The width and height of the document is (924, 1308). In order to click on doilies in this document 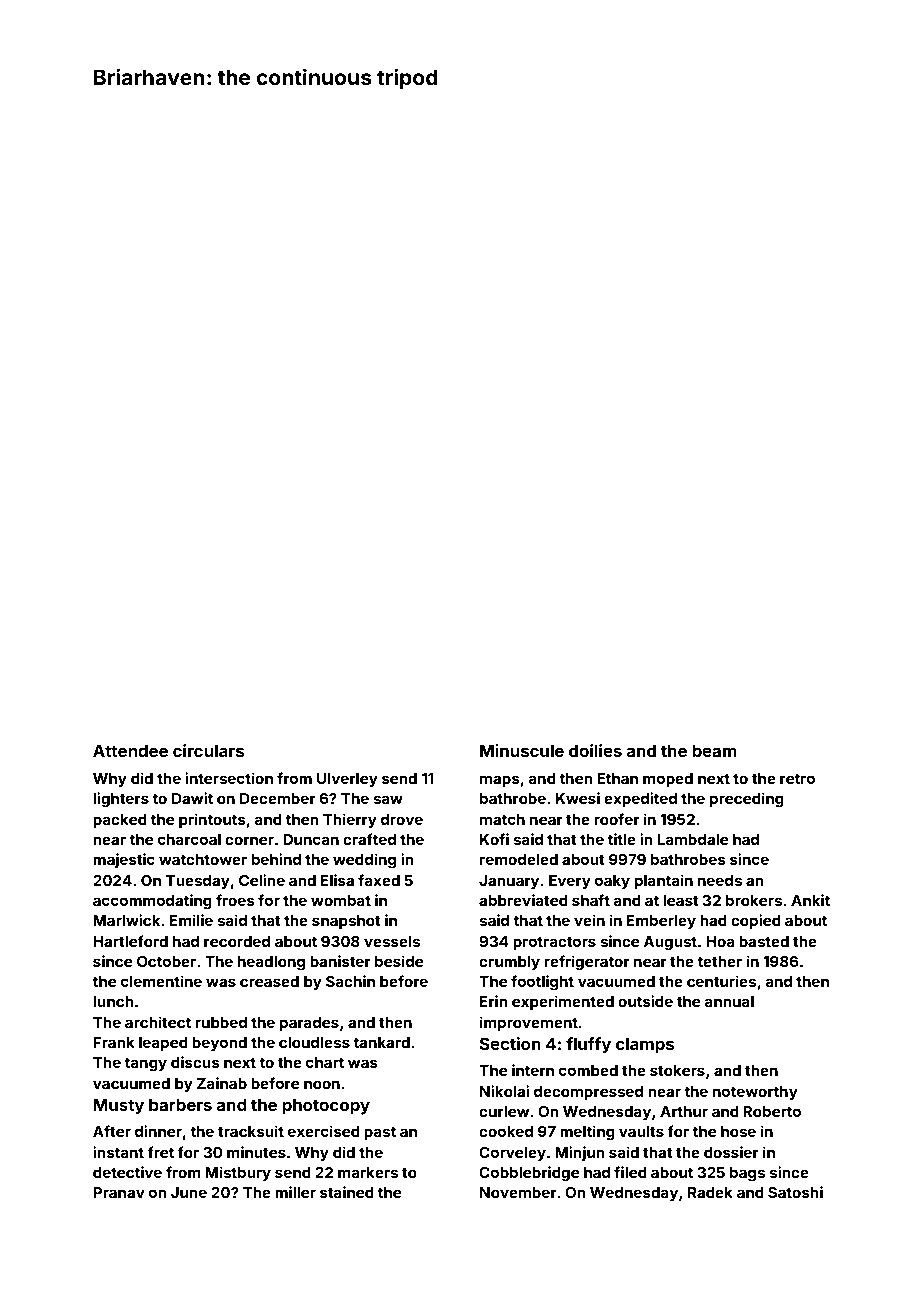, I will do `click(595, 750)`.
